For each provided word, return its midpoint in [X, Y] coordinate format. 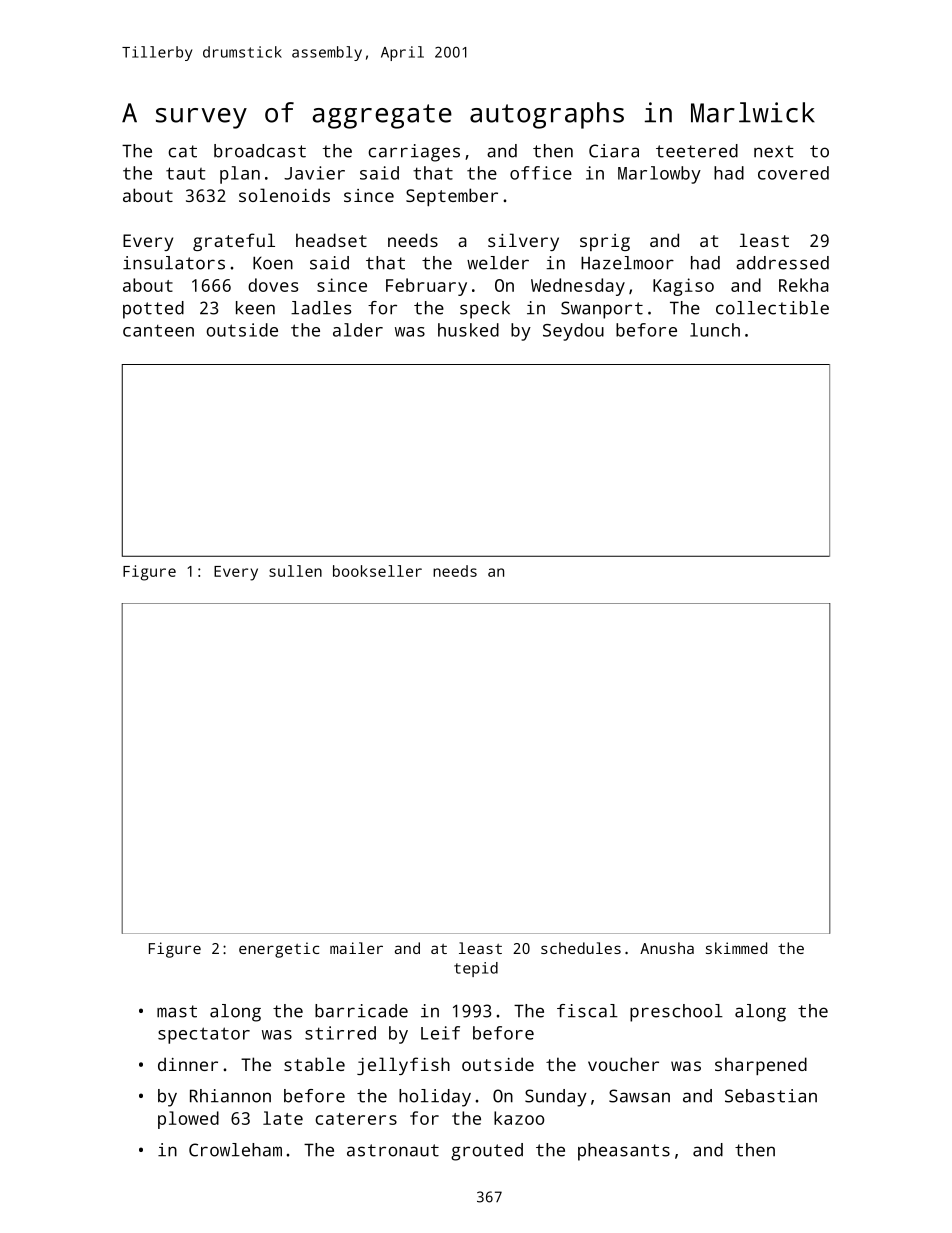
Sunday [556, 1098]
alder [358, 330]
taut [185, 173]
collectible [772, 308]
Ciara [614, 151]
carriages [414, 153]
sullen [295, 571]
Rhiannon [230, 1096]
